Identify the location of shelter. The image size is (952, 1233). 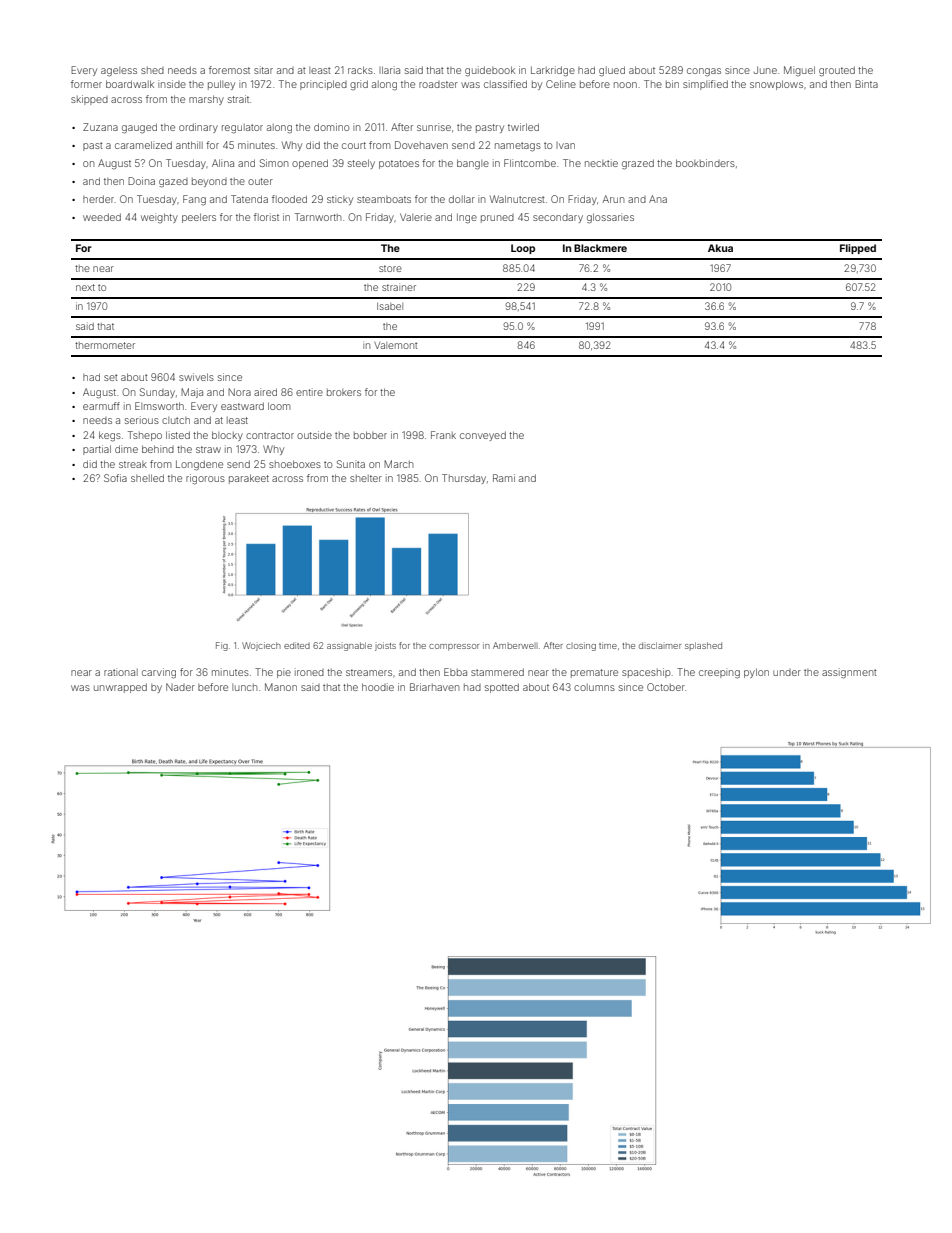
(366, 478).
